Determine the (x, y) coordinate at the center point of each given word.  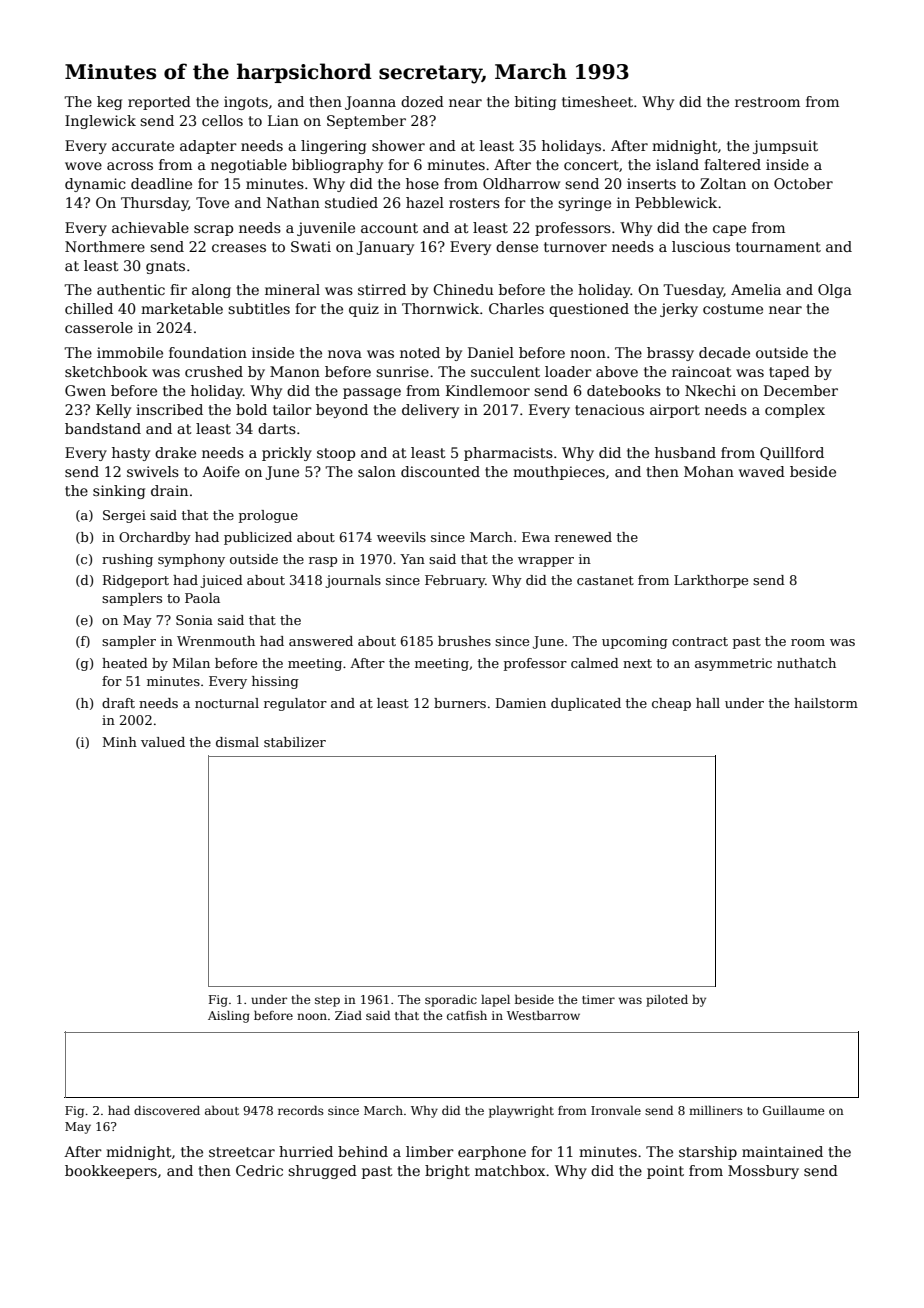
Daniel (491, 352)
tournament (778, 247)
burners (460, 703)
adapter (208, 147)
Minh (120, 742)
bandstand (103, 428)
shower (398, 145)
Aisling (229, 1017)
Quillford (792, 453)
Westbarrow (543, 1015)
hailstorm (826, 703)
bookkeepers (111, 1172)
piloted (667, 1000)
